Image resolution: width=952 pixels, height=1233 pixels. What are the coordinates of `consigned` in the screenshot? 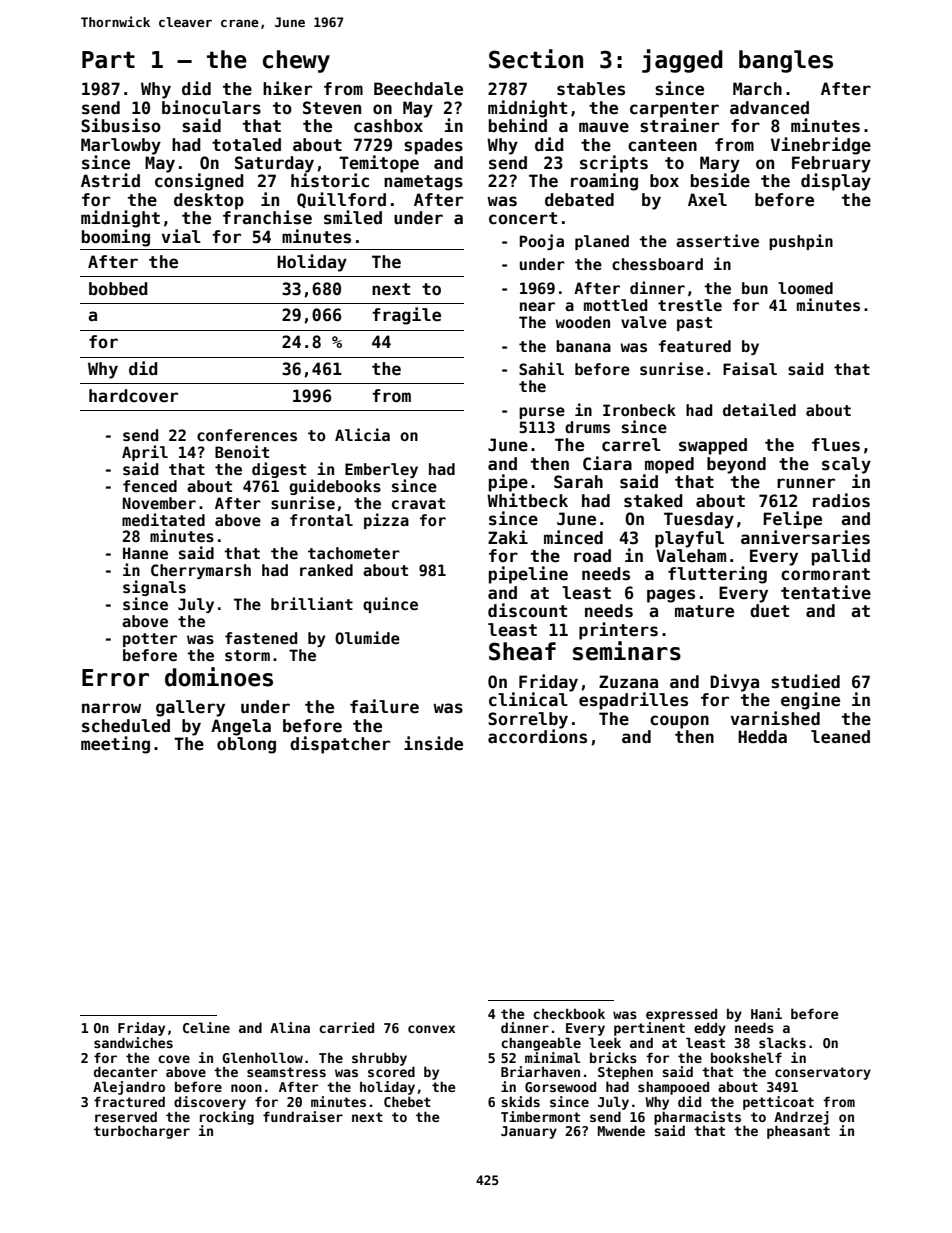 It's located at (199, 182).
